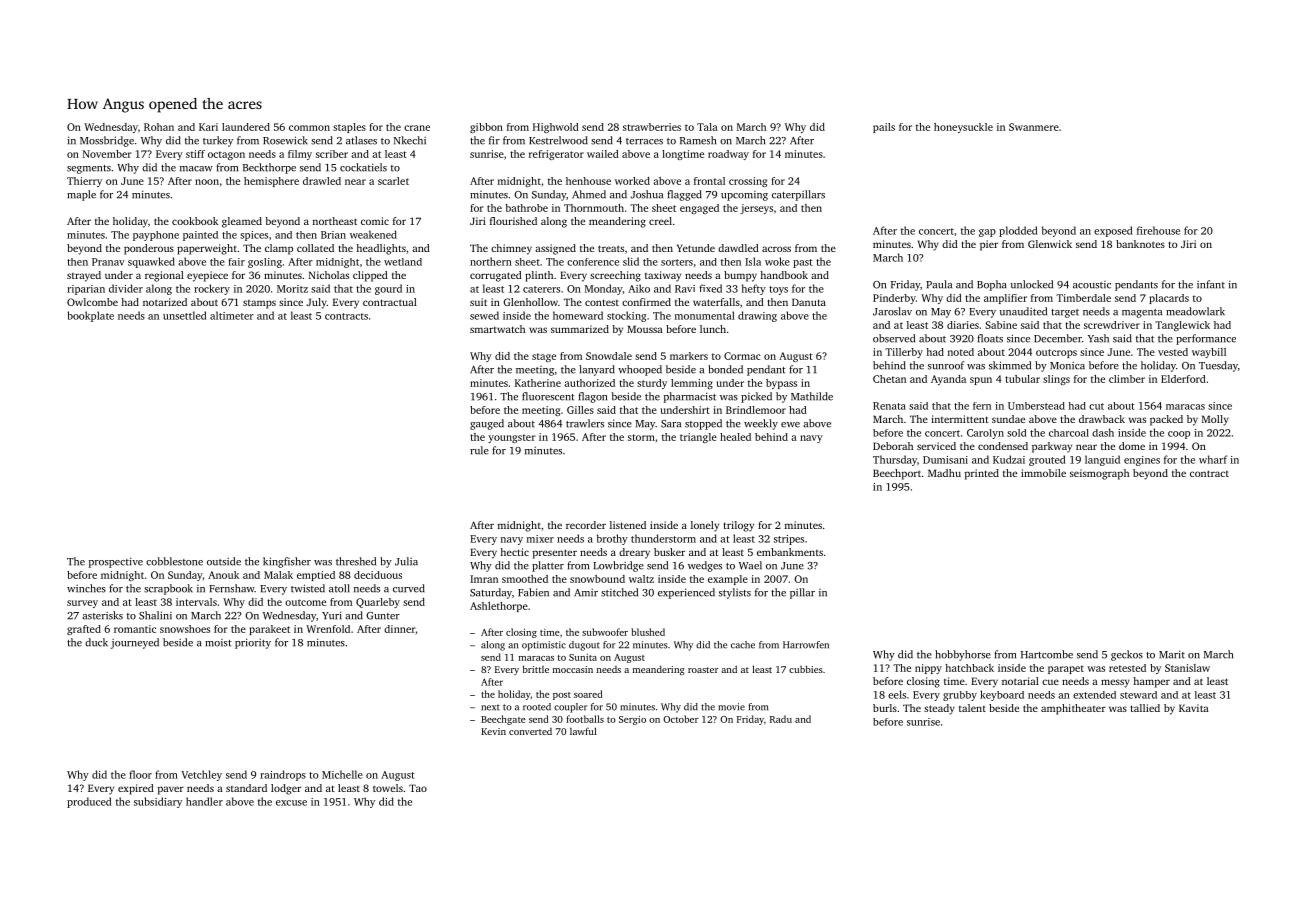 Image resolution: width=1308 pixels, height=924 pixels. What do you see at coordinates (1127, 655) in the document?
I see `geckos` at bounding box center [1127, 655].
